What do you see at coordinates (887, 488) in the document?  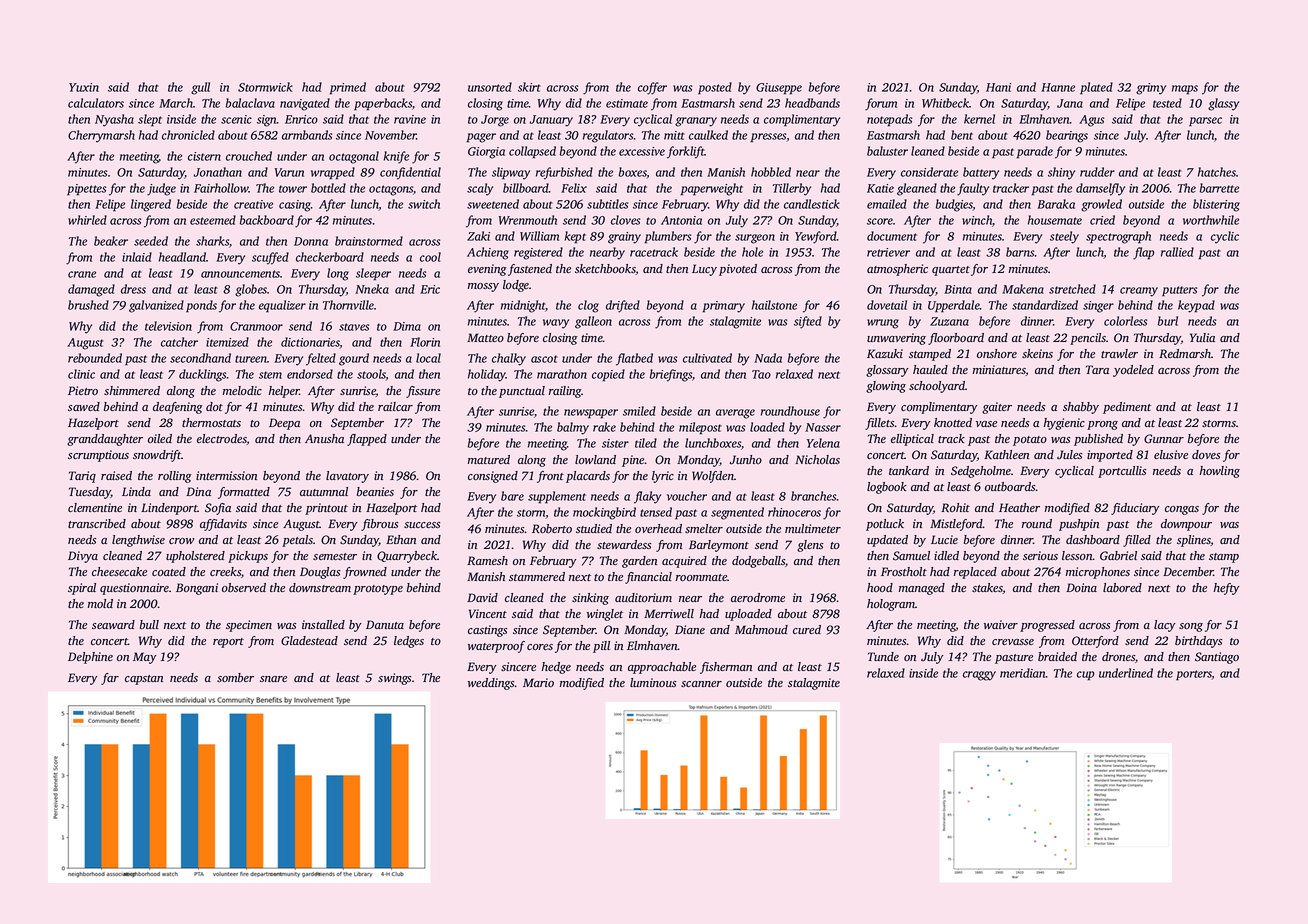 I see `logbook` at bounding box center [887, 488].
